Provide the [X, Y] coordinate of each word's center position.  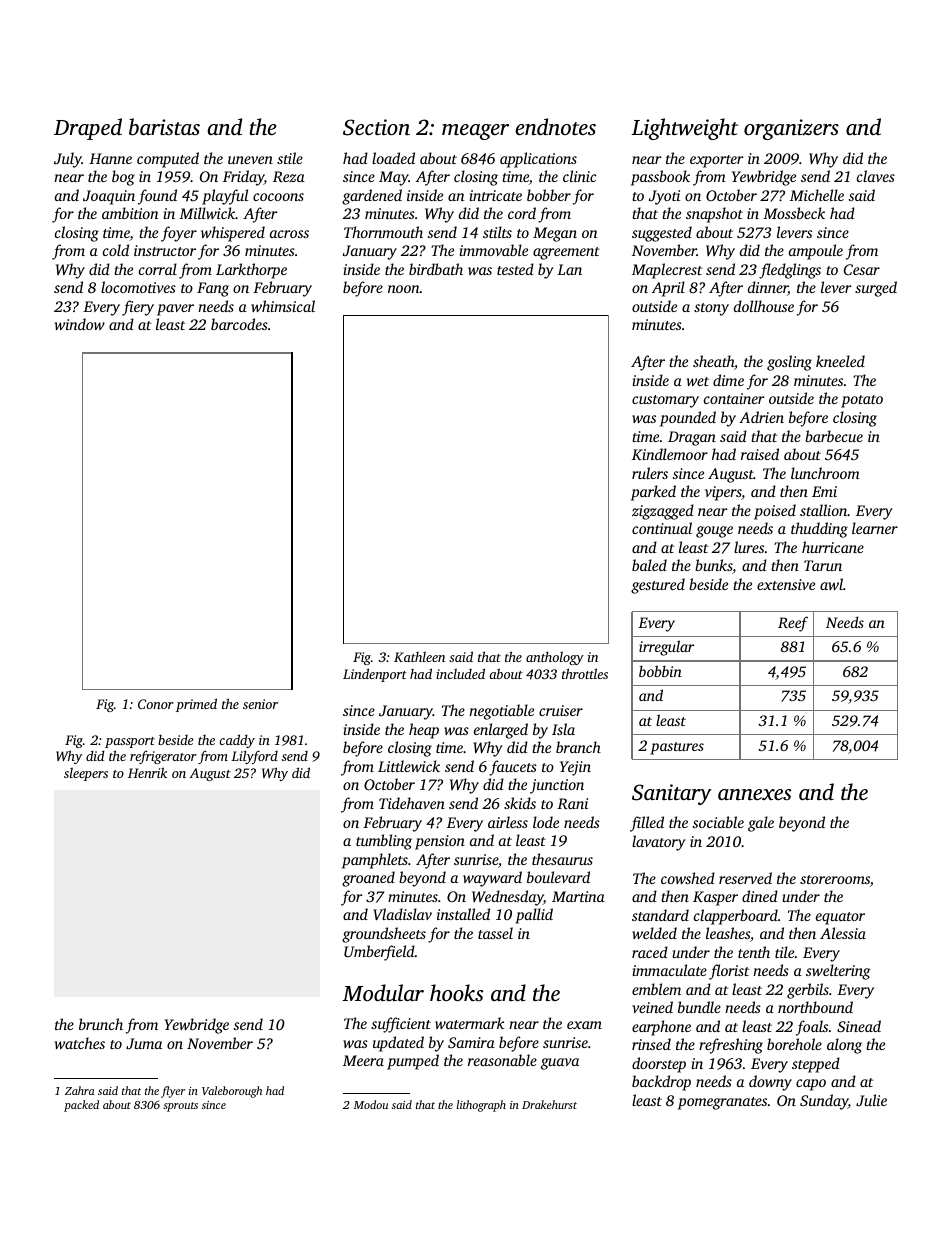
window [80, 324]
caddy [237, 741]
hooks [457, 992]
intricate [496, 195]
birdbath [436, 269]
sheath [713, 361]
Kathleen [419, 656]
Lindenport [375, 675]
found [157, 197]
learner [875, 528]
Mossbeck [794, 213]
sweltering [838, 972]
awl [831, 584]
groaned [368, 879]
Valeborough [232, 1092]
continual [662, 528]
